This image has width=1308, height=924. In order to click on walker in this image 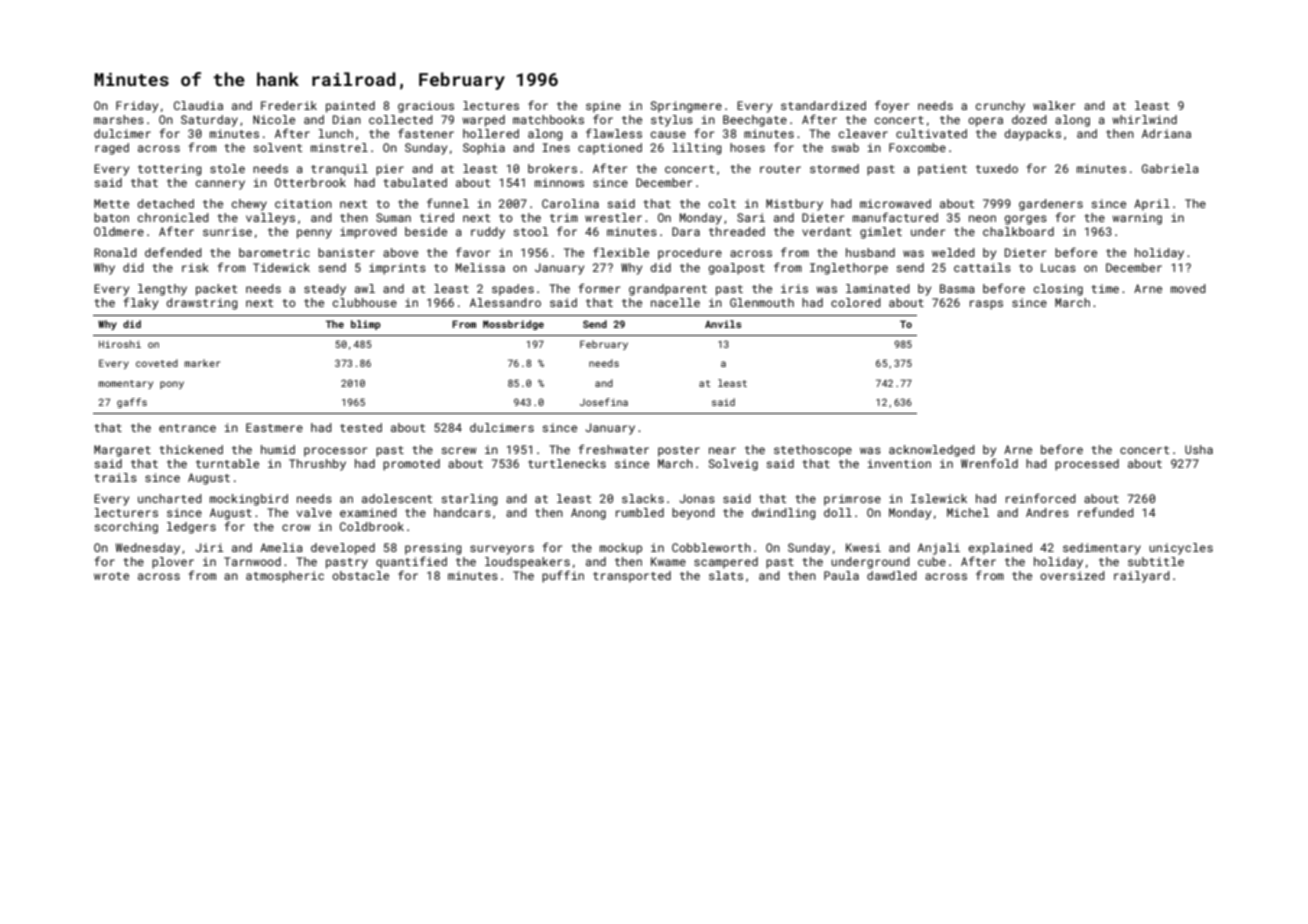, I will do `click(1054, 105)`.
